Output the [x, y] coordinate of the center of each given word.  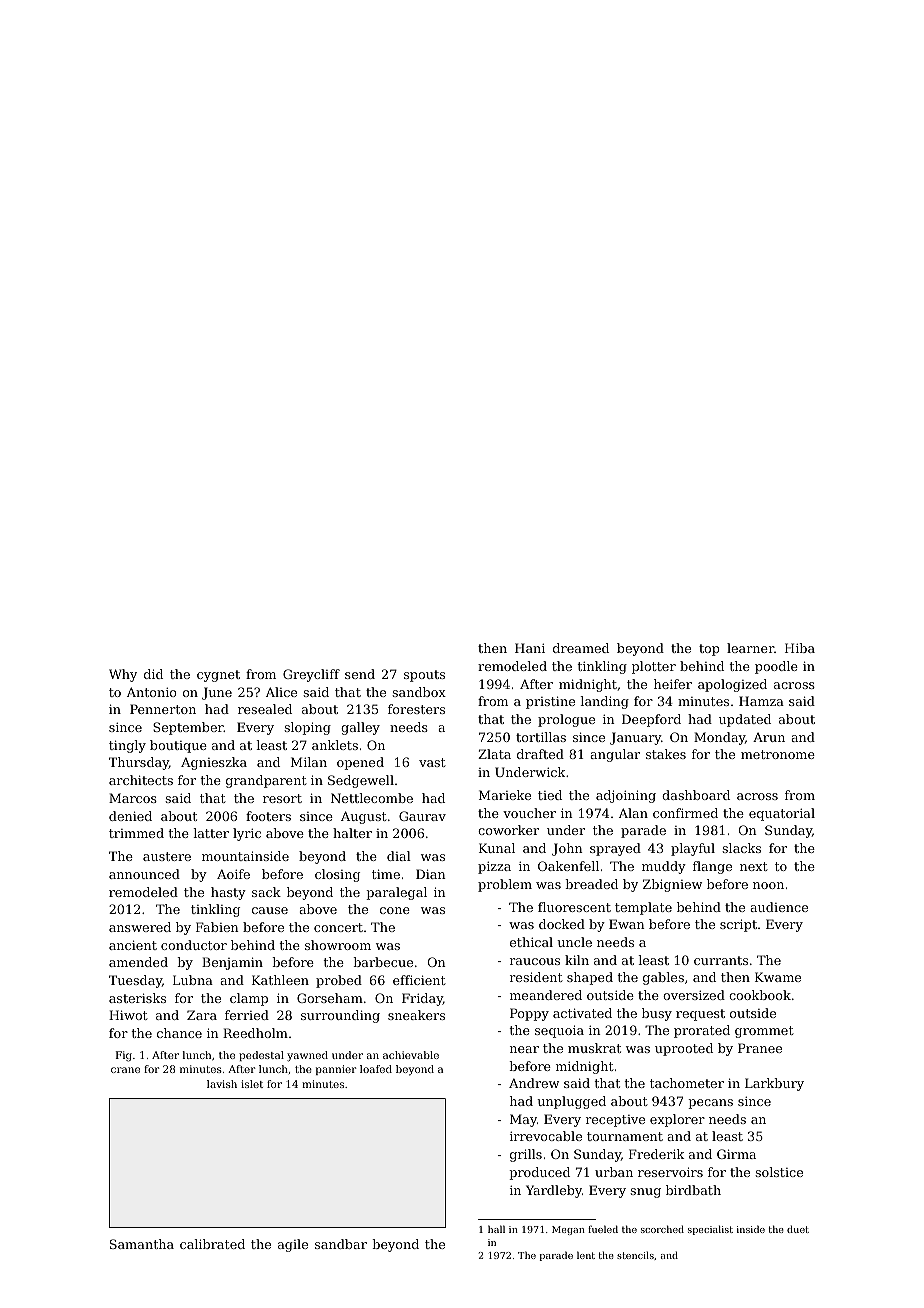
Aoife [233, 874]
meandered [546, 995]
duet [798, 1229]
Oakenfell [568, 866]
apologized [732, 685]
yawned [307, 1056]
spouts [424, 676]
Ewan [627, 924]
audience [779, 907]
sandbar [341, 1244]
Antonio [152, 692]
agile [293, 1245]
